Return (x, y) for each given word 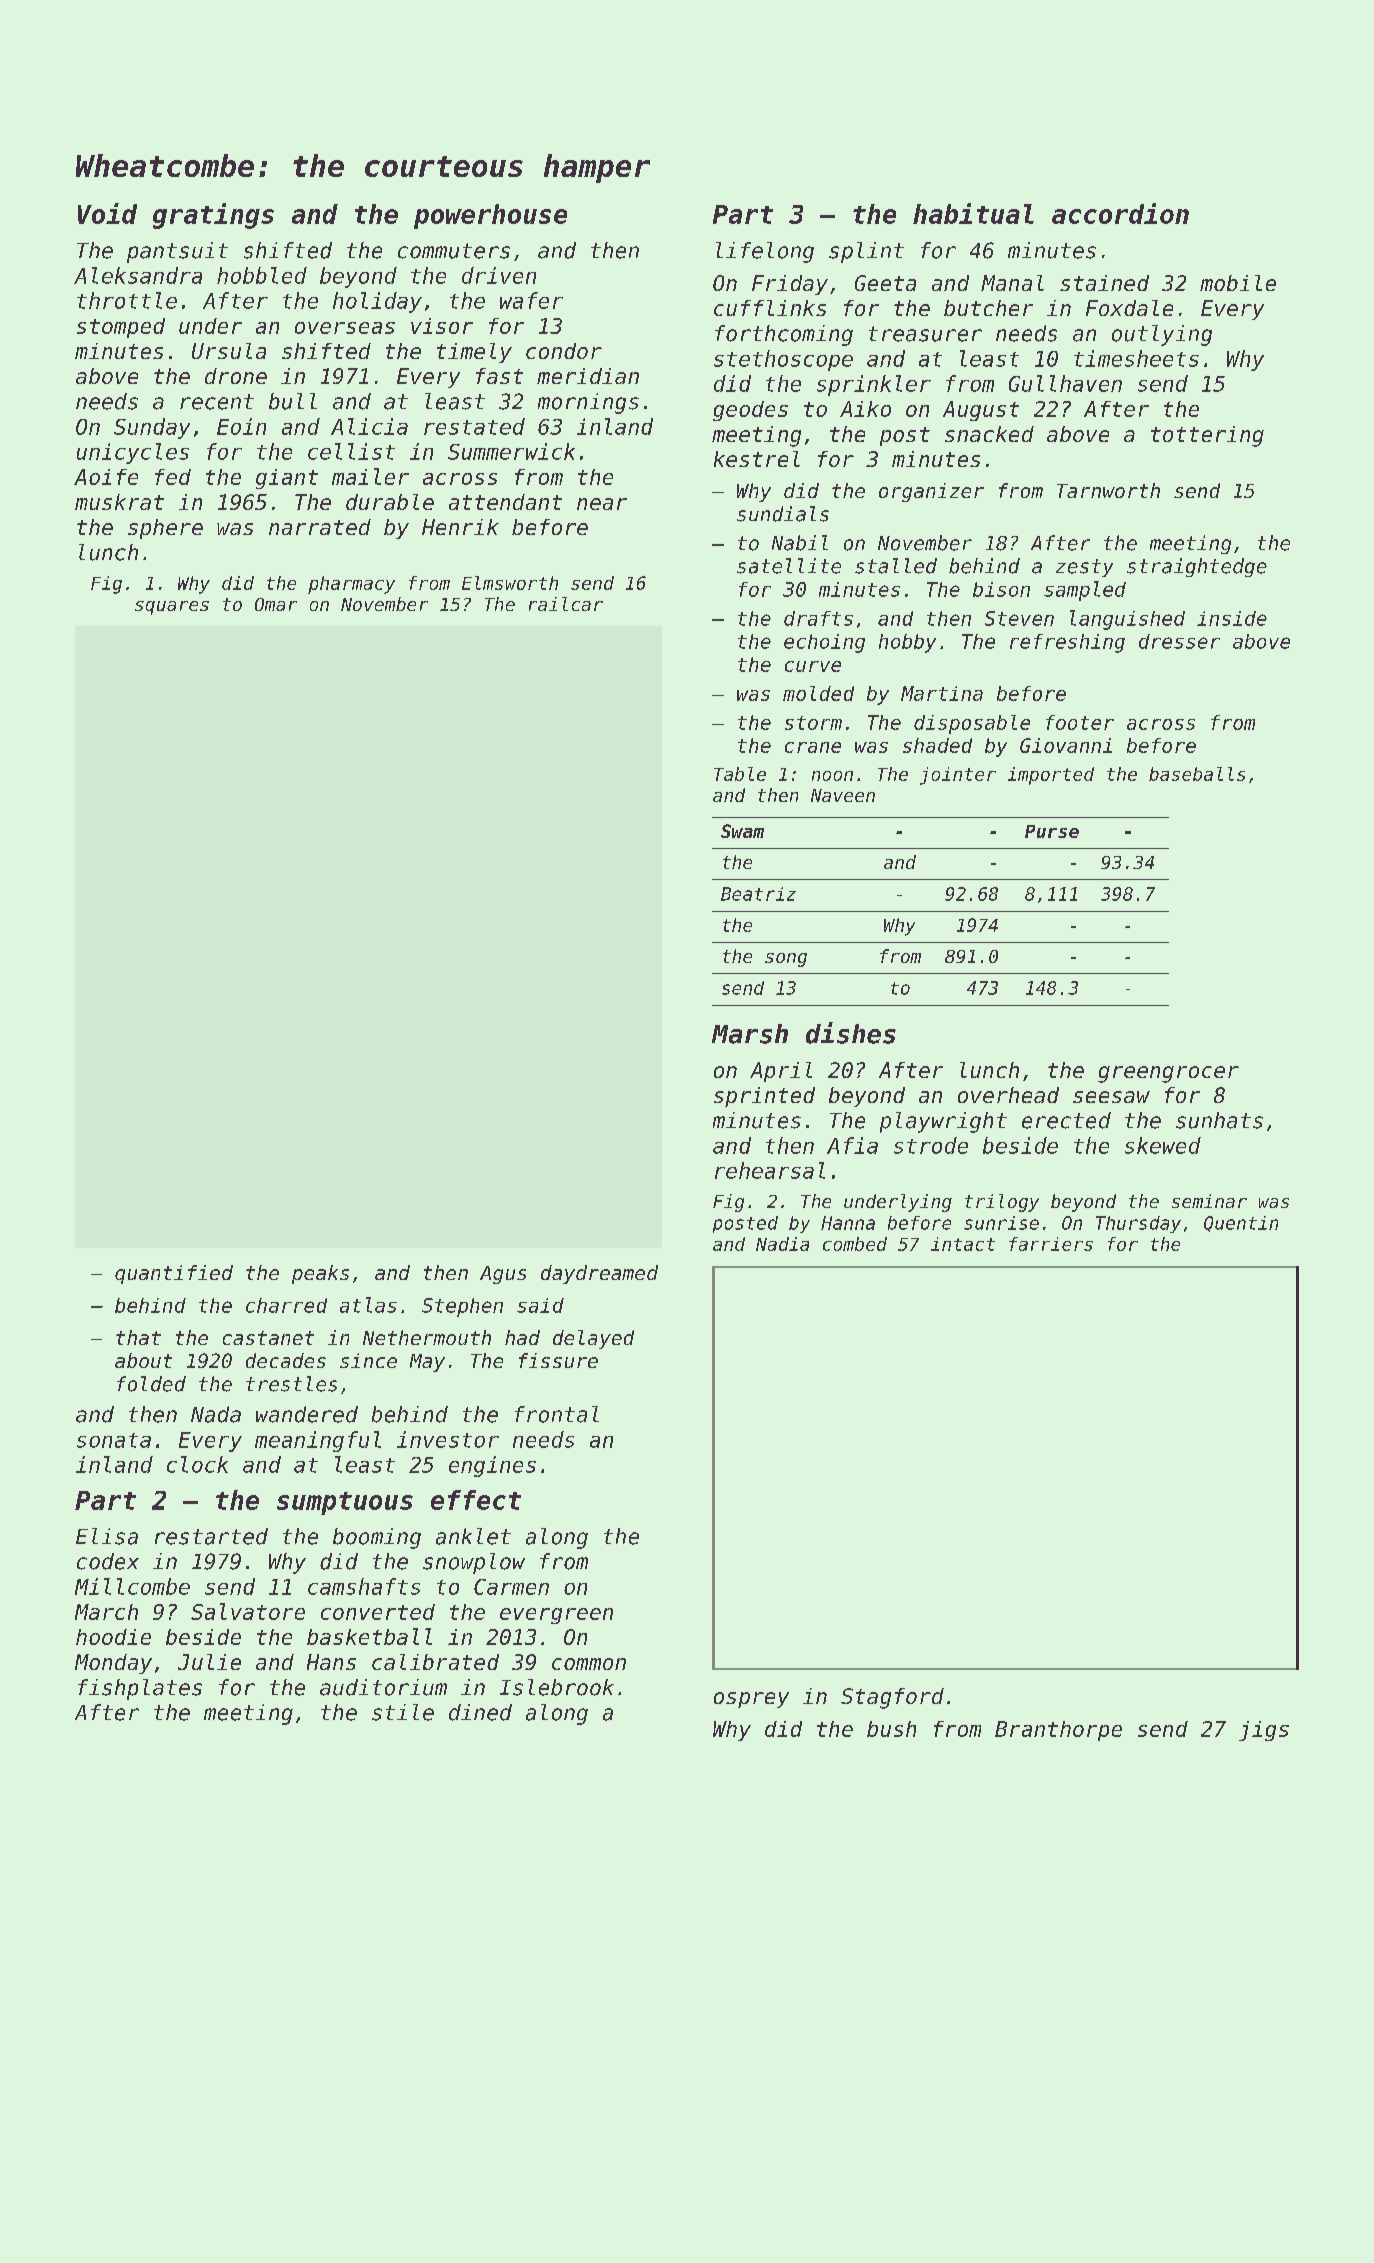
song (786, 960)
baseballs (1197, 774)
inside (1232, 618)
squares (172, 608)
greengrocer (1168, 1074)
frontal (557, 1414)
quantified (174, 1274)
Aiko (865, 409)
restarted (211, 1536)
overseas (345, 328)
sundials (783, 514)
